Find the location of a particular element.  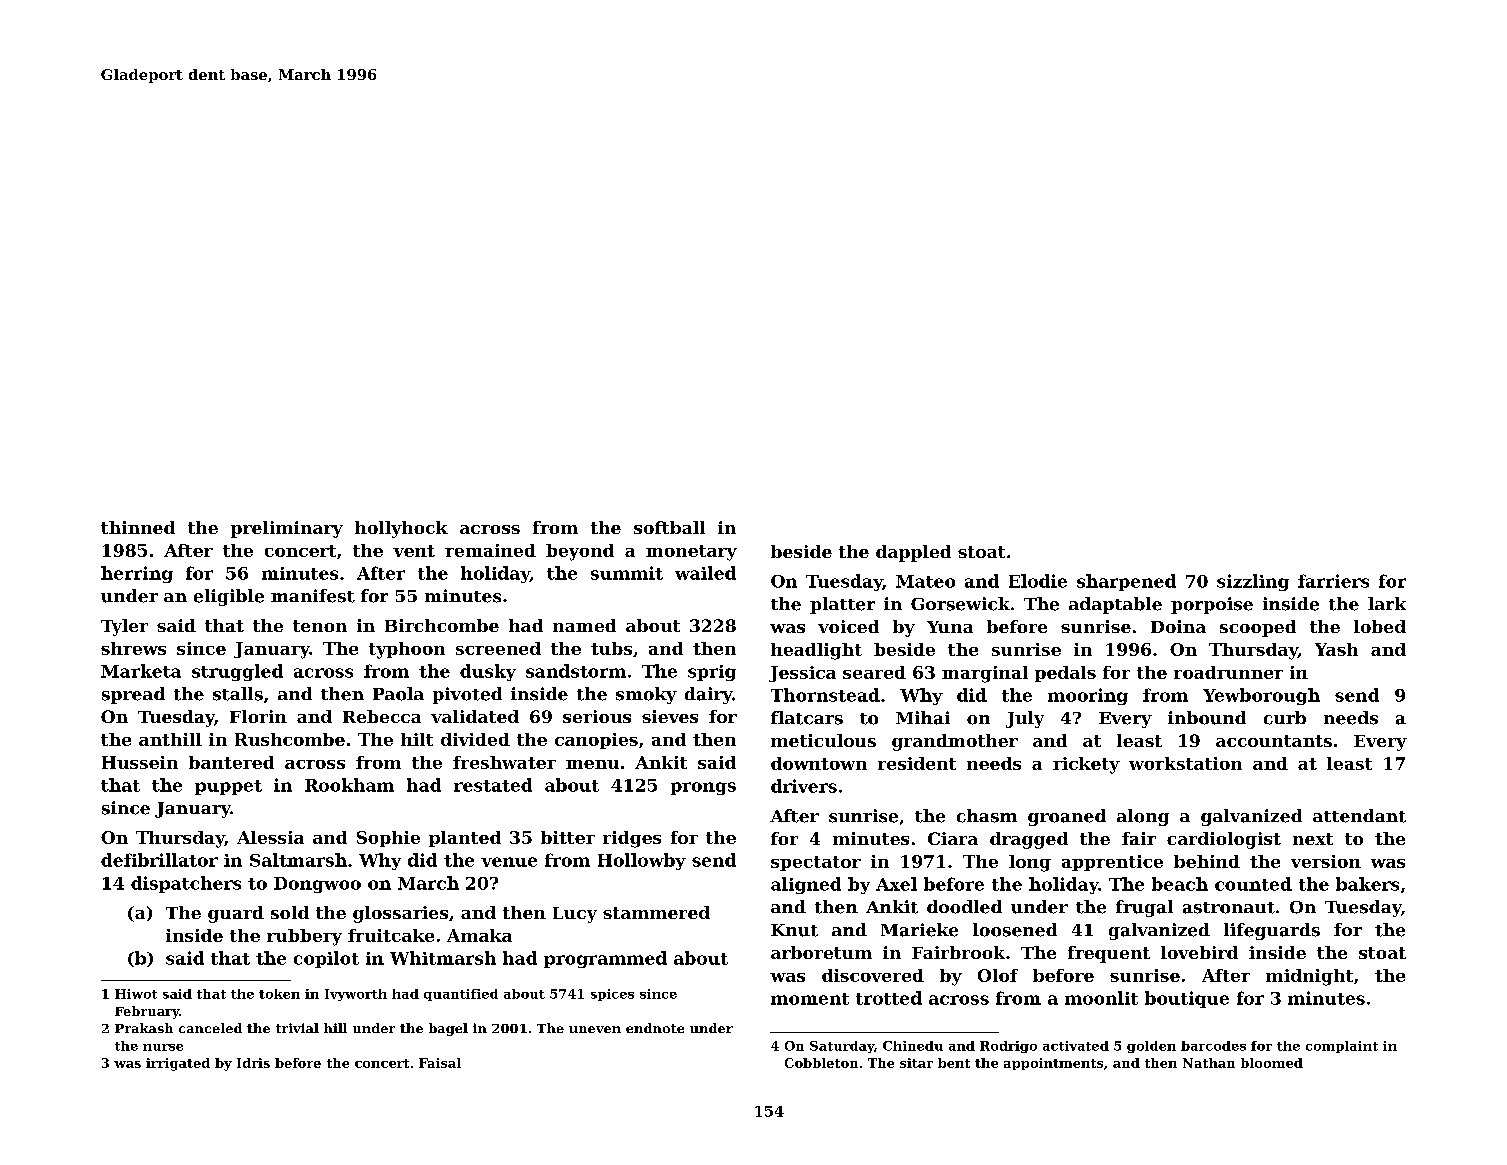

Doina is located at coordinates (1178, 626).
